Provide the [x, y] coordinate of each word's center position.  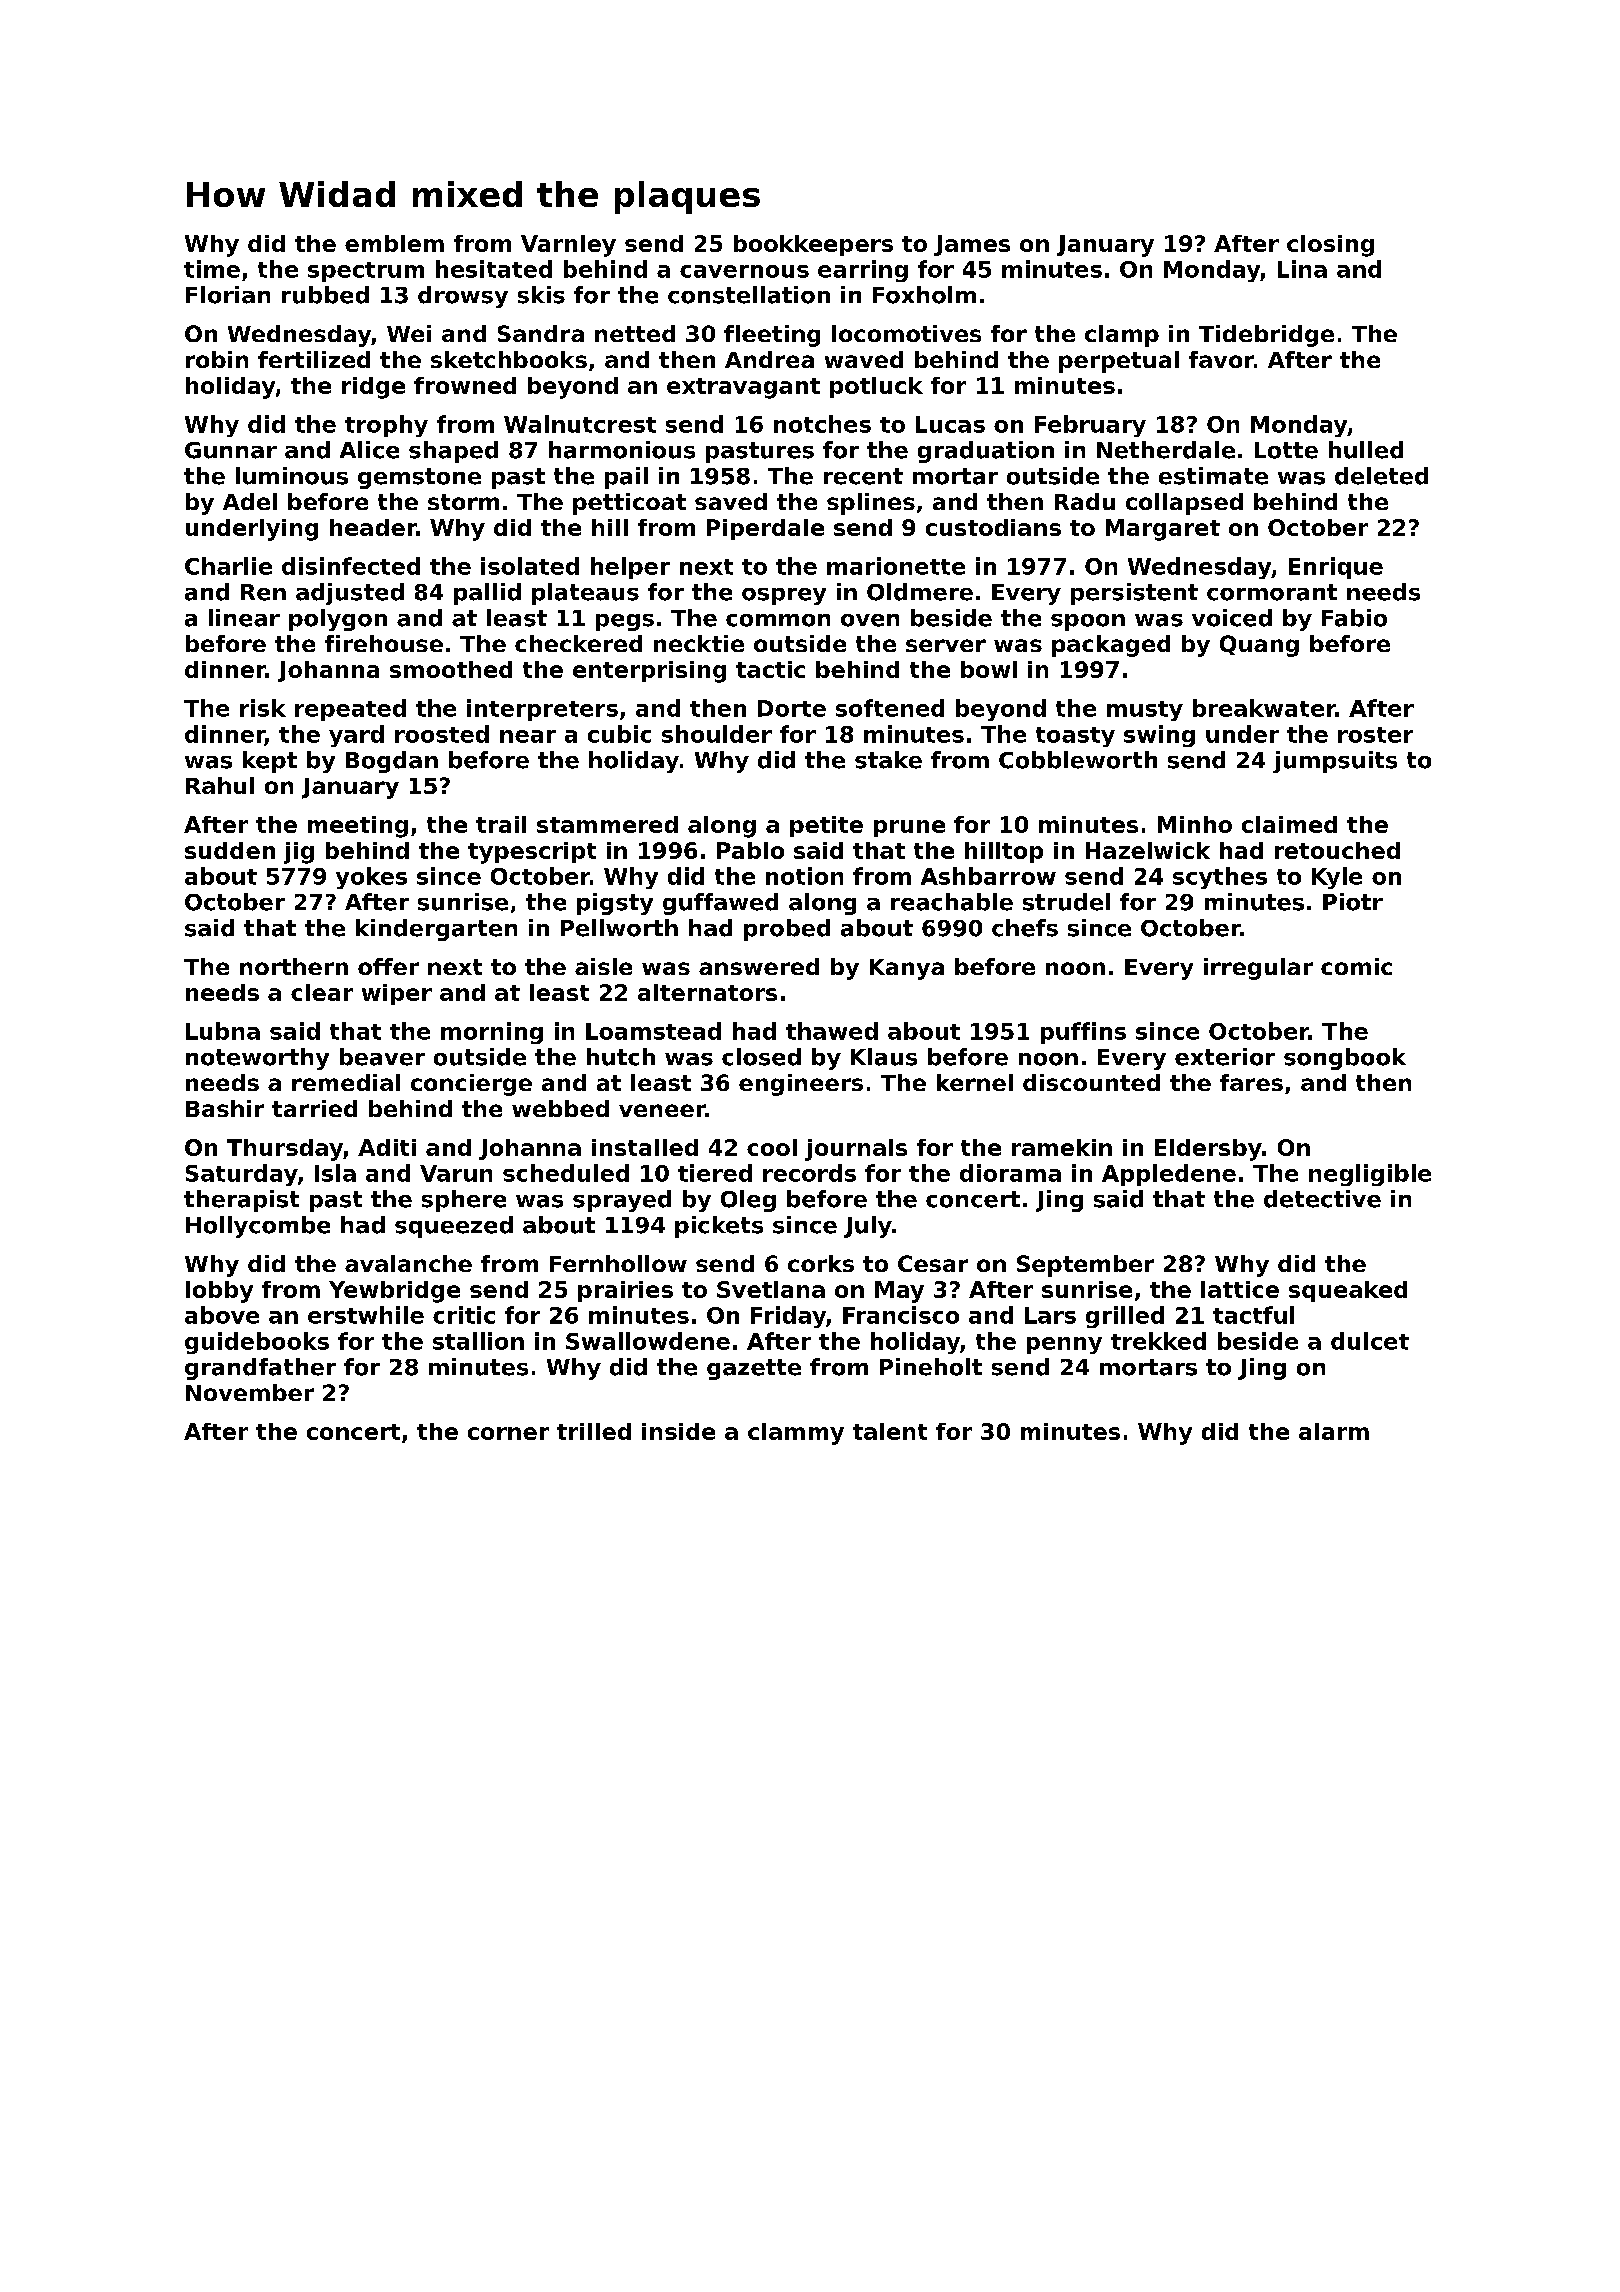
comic [1356, 966]
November [250, 1392]
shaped [453, 452]
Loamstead [653, 1031]
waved [864, 359]
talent [890, 1431]
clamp [1122, 336]
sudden [230, 850]
